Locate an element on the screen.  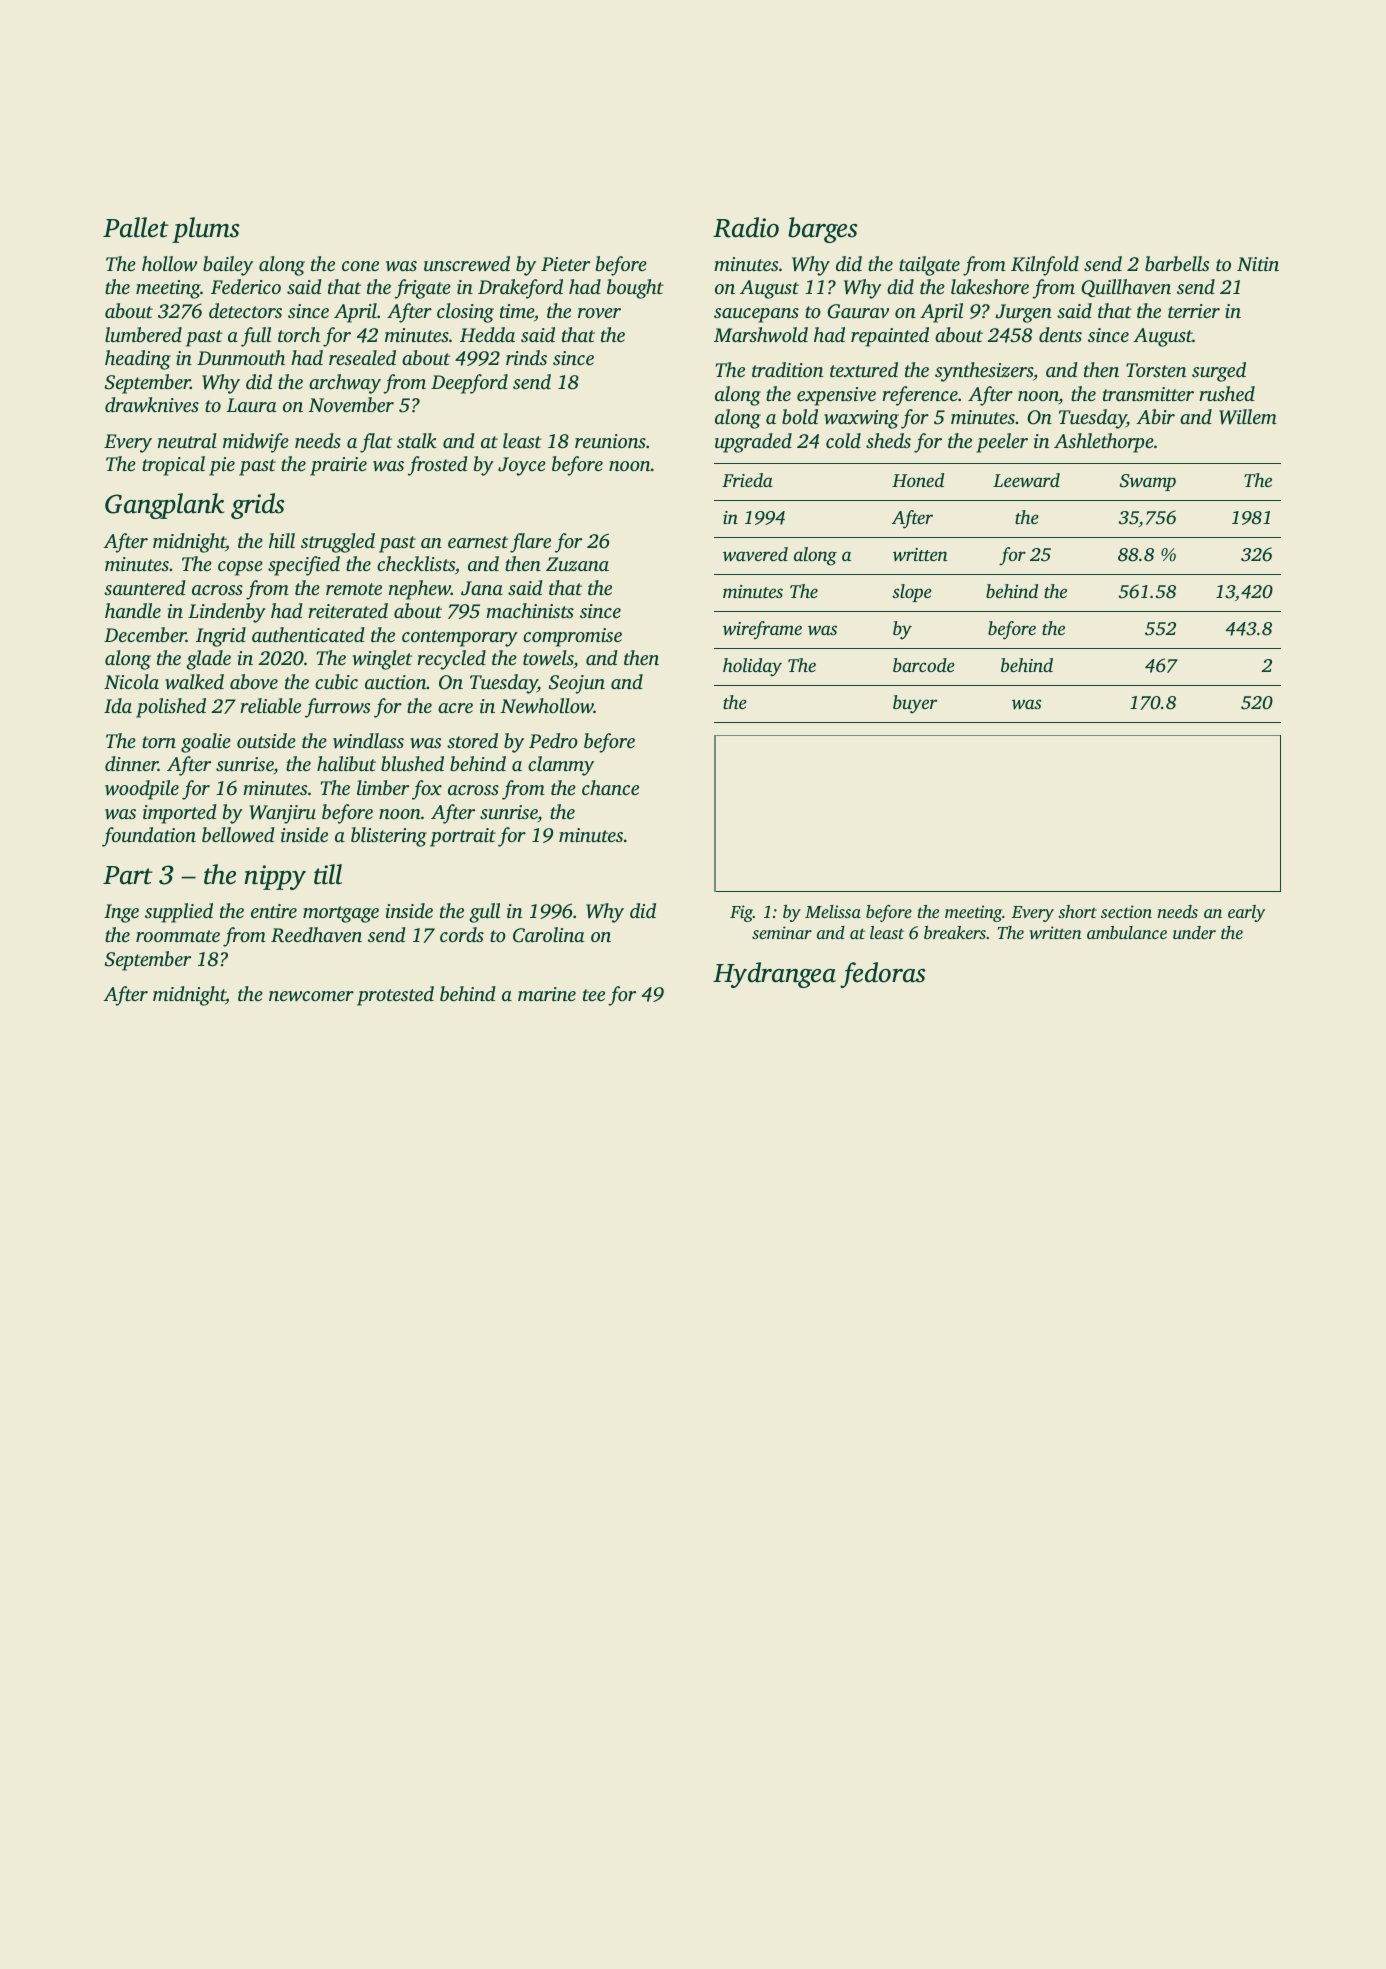
foundation is located at coordinates (149, 837).
